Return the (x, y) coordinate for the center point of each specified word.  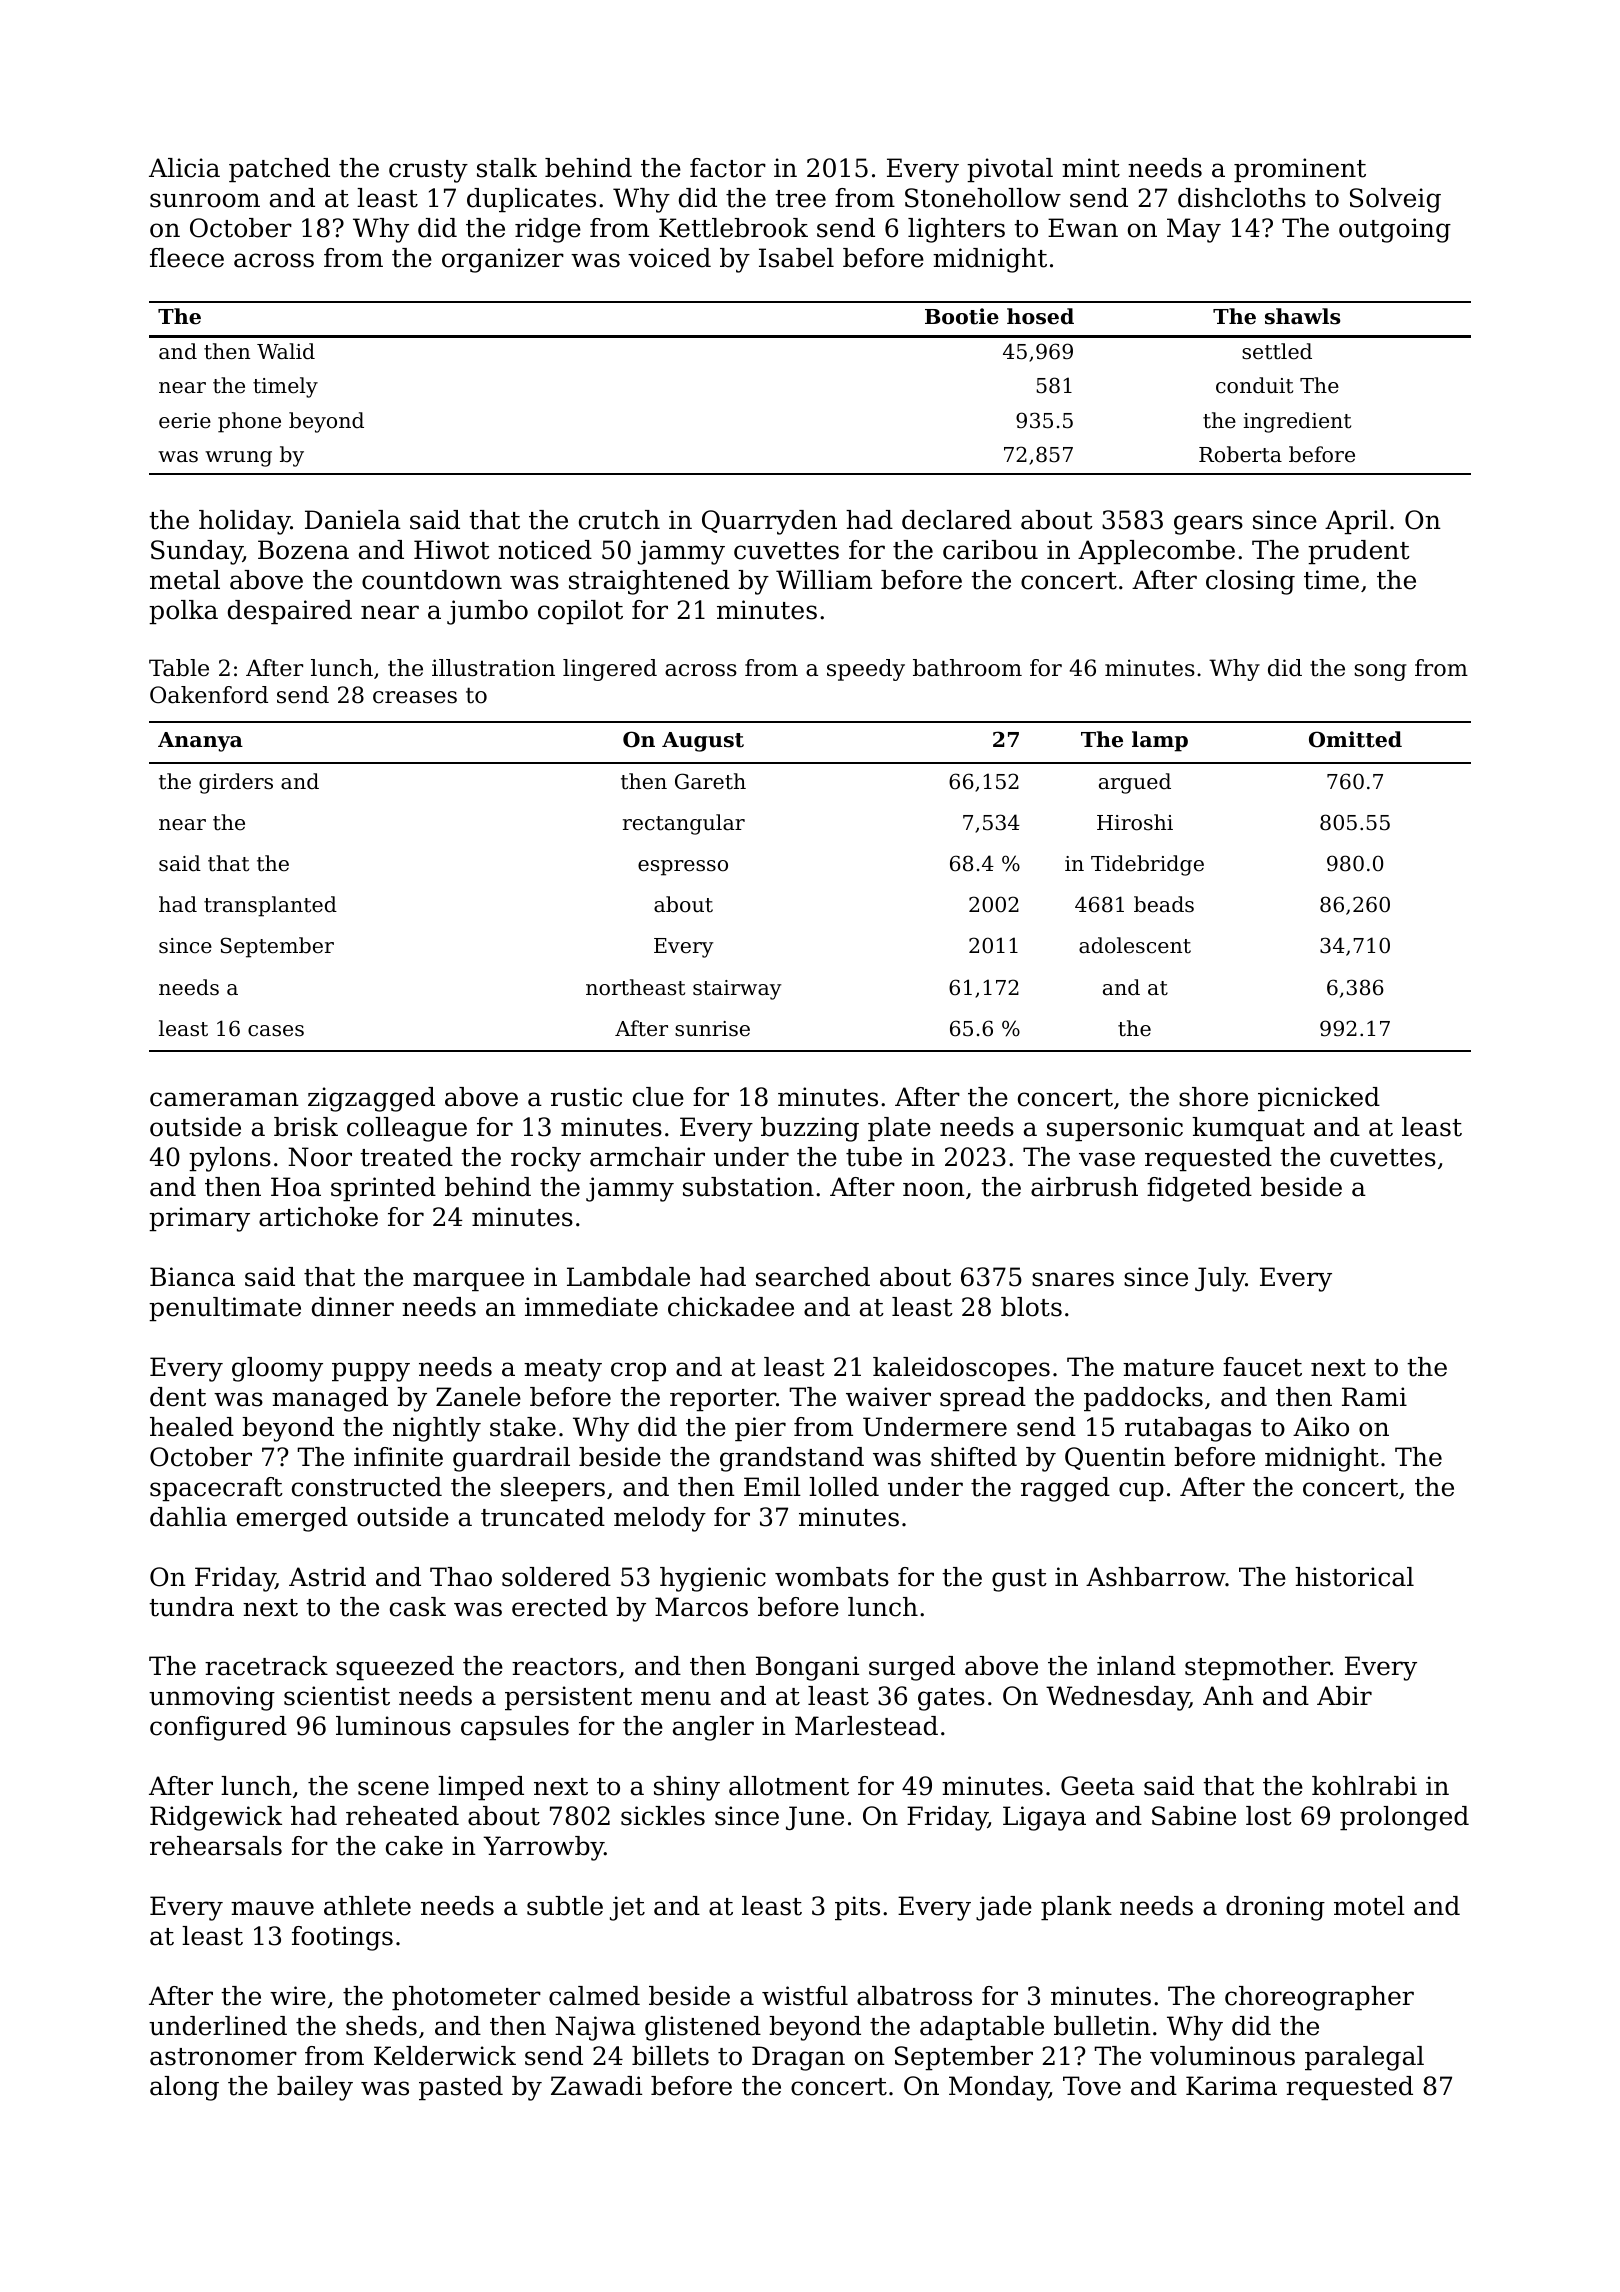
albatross (914, 1996)
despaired (290, 612)
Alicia (184, 168)
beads (1164, 904)
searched (813, 1277)
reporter (723, 1400)
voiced (669, 258)
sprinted (383, 1189)
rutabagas (1188, 1429)
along (184, 2088)
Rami (1374, 1397)
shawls (1302, 316)
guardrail (511, 1459)
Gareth (710, 781)
